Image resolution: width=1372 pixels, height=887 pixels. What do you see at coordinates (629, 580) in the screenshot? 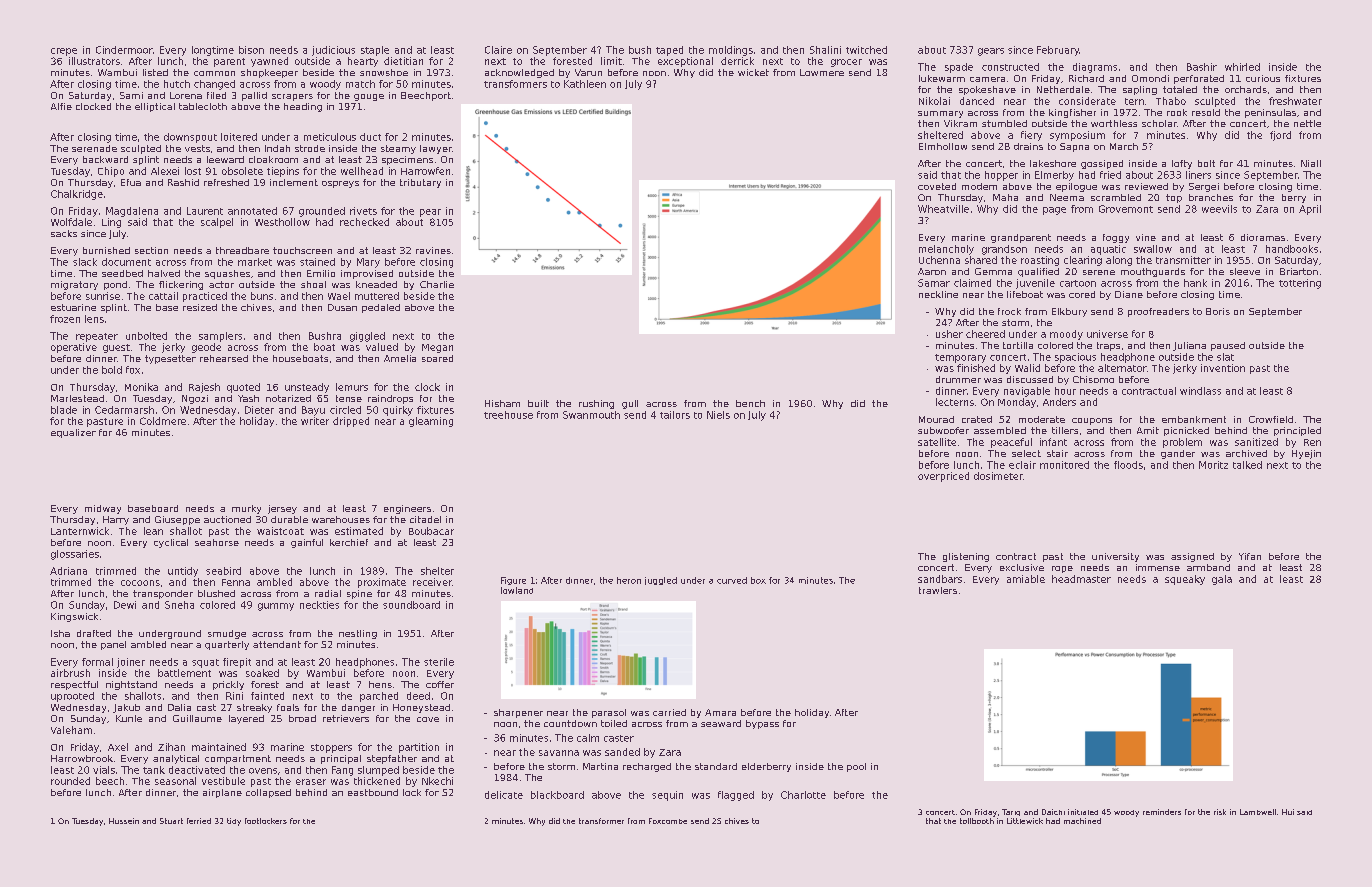
I see `heron` at bounding box center [629, 580].
